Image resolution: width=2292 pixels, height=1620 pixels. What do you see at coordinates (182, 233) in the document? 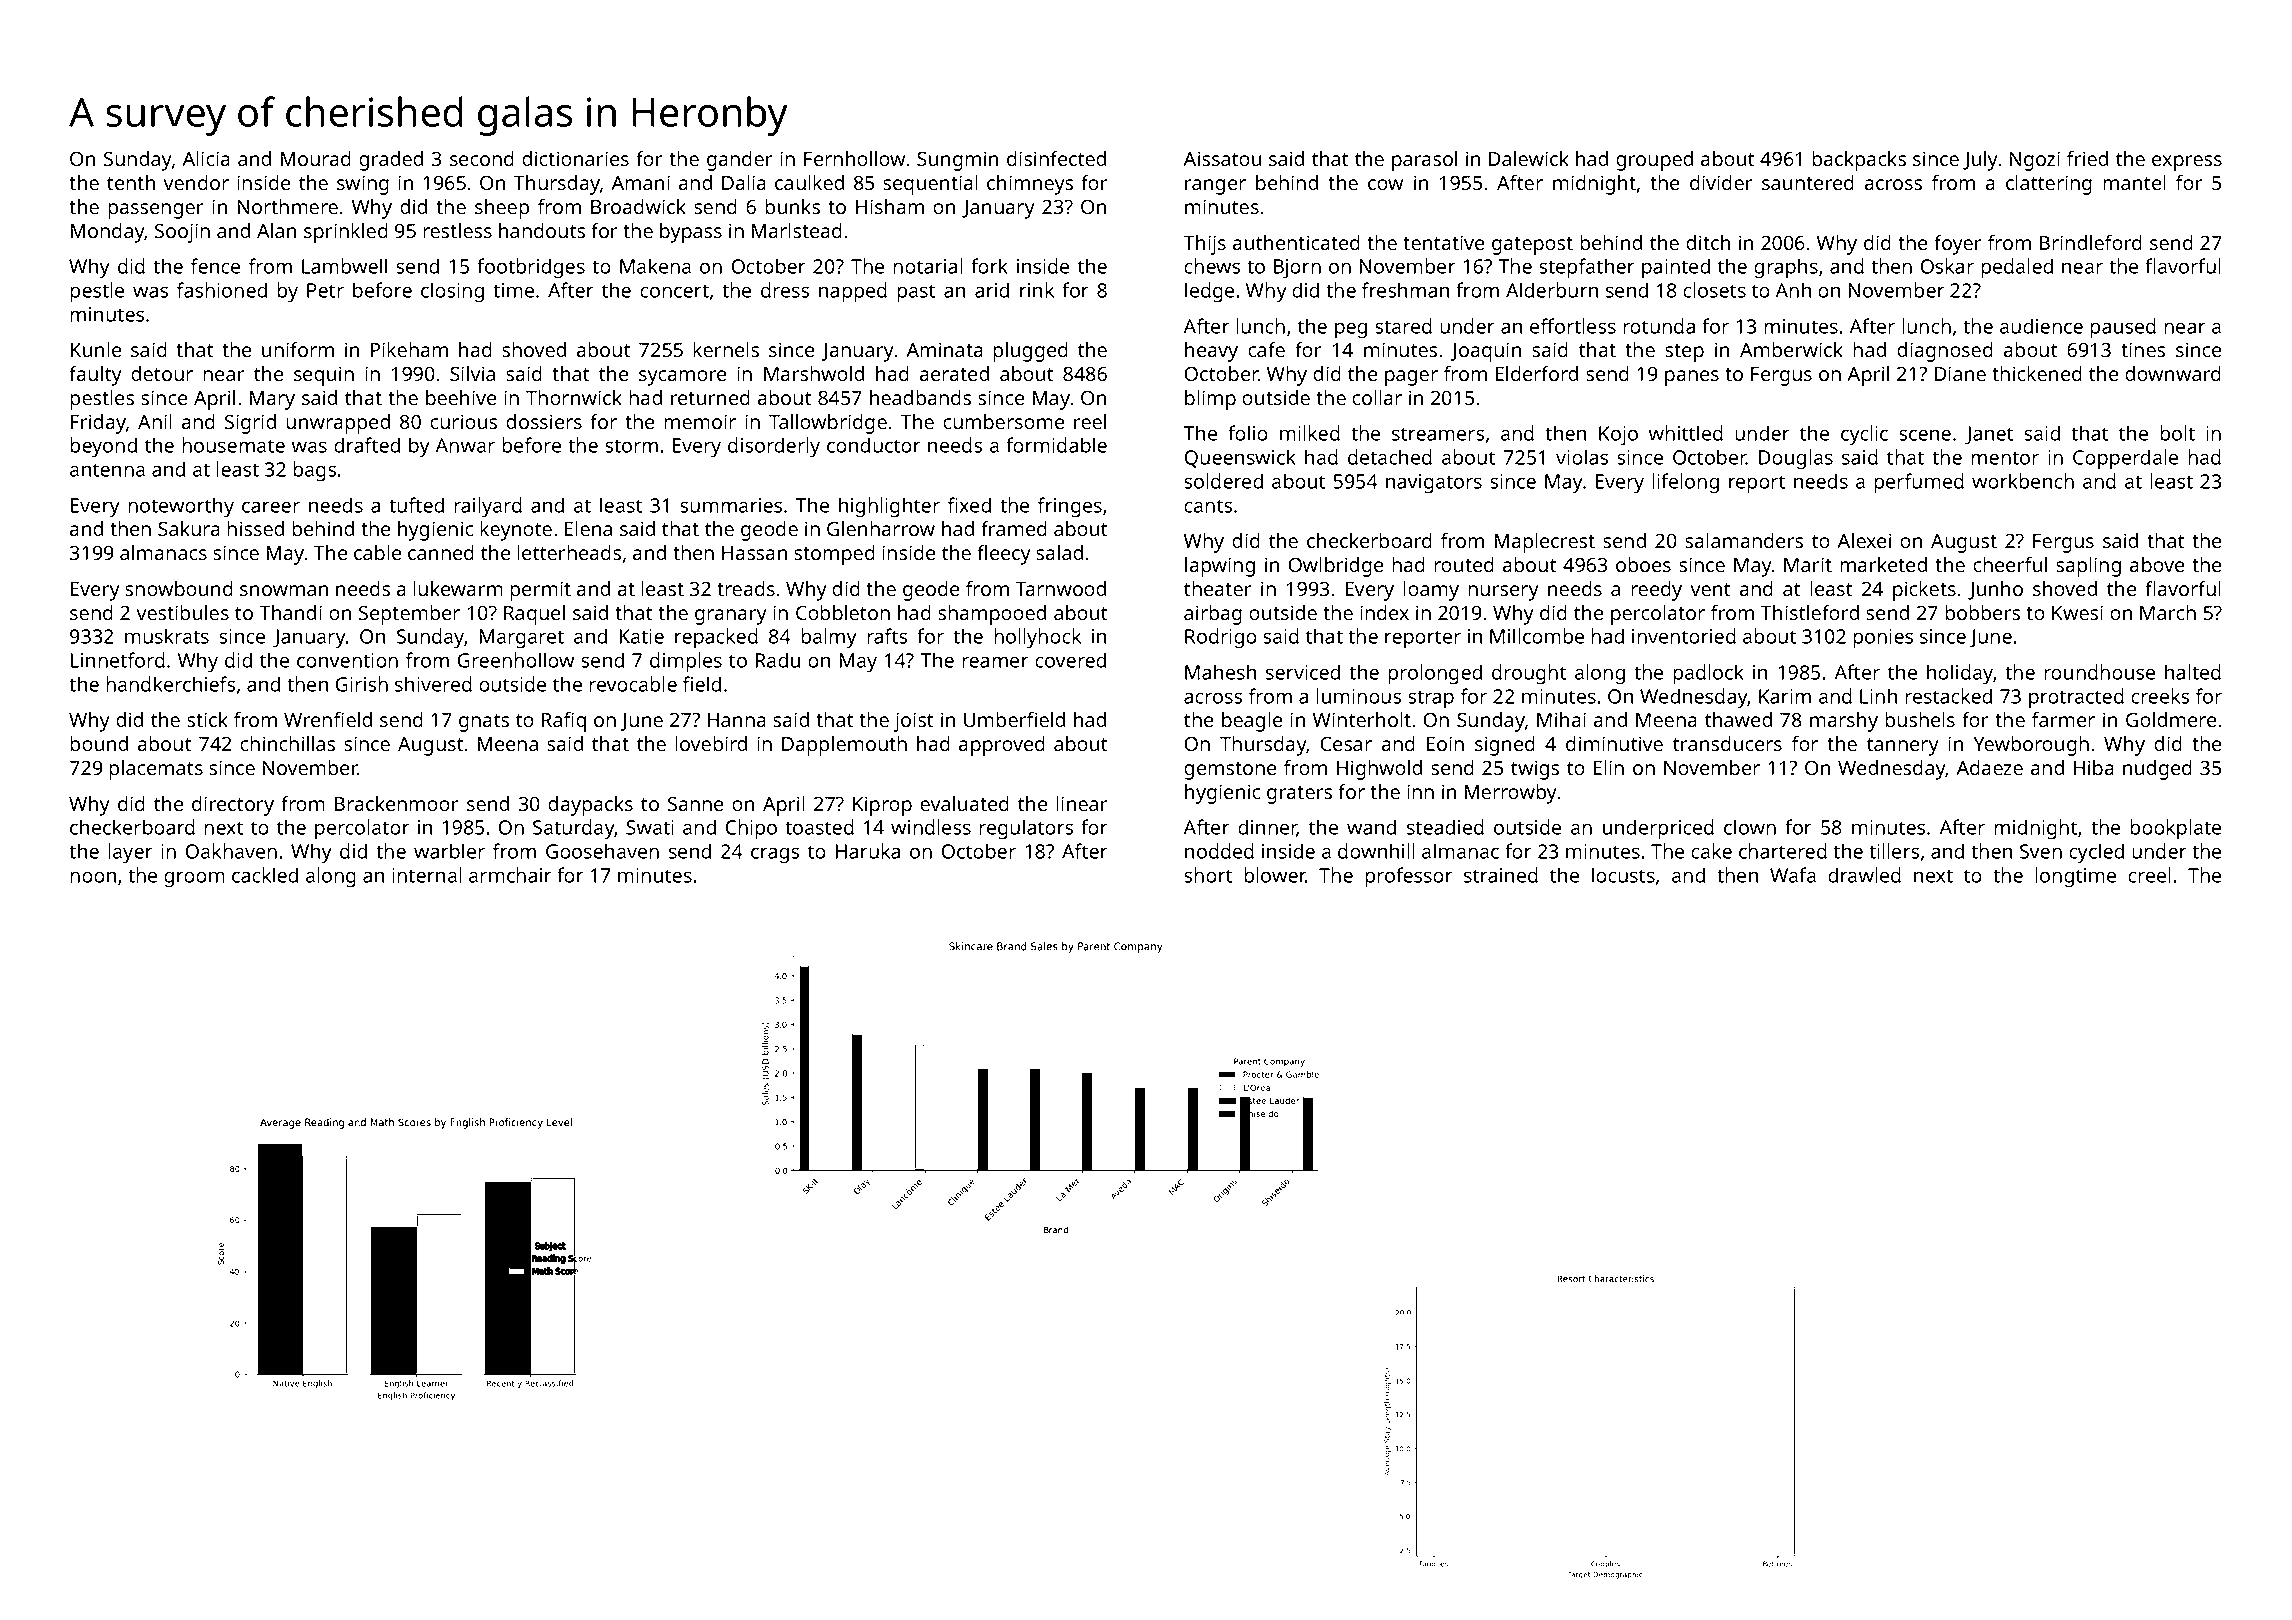
I see `Soojin` at bounding box center [182, 233].
